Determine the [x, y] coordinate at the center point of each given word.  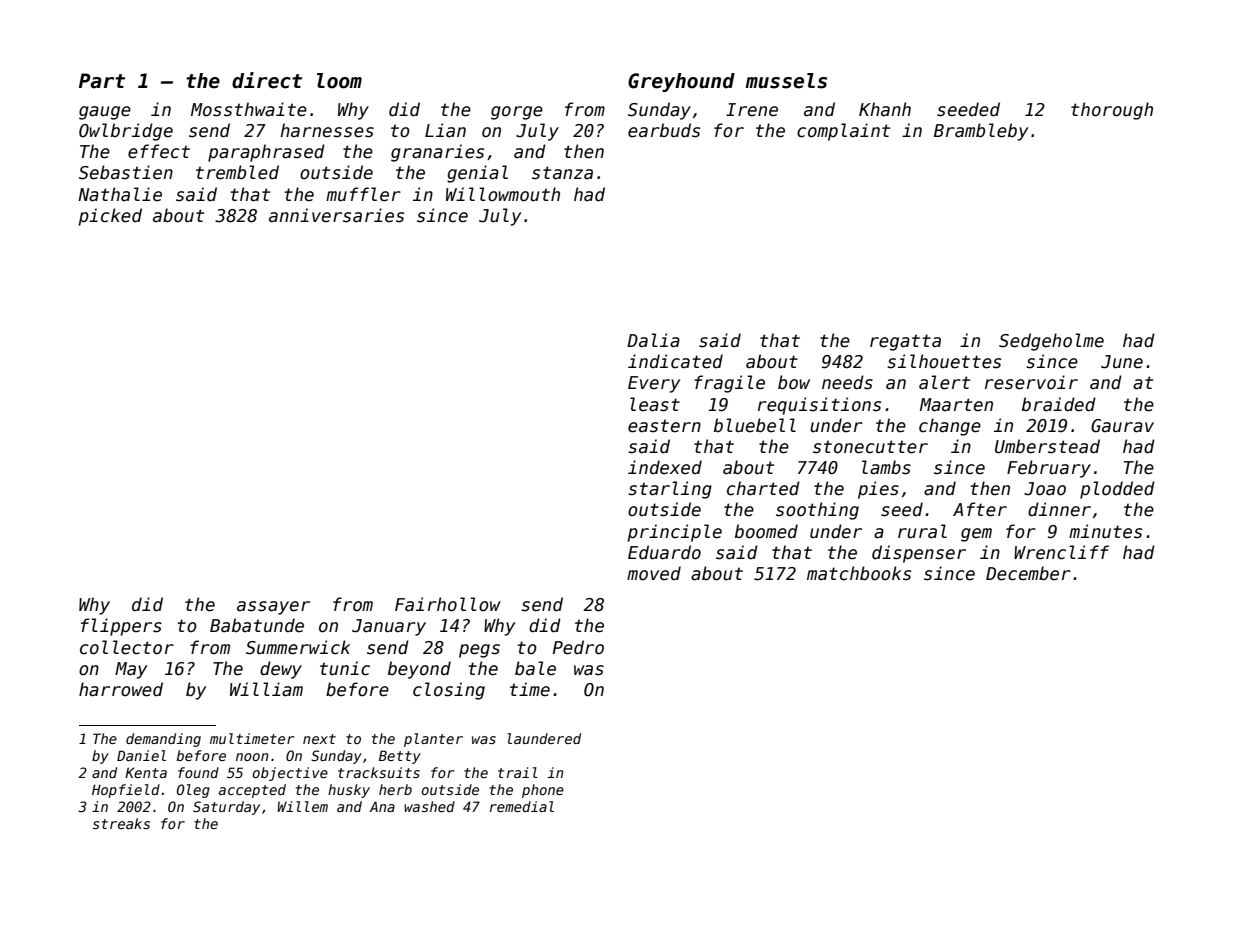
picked [110, 217]
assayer [273, 608]
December [1028, 573]
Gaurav [1122, 426]
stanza [562, 173]
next [319, 739]
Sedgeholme [1051, 342]
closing [449, 691]
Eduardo [664, 552]
